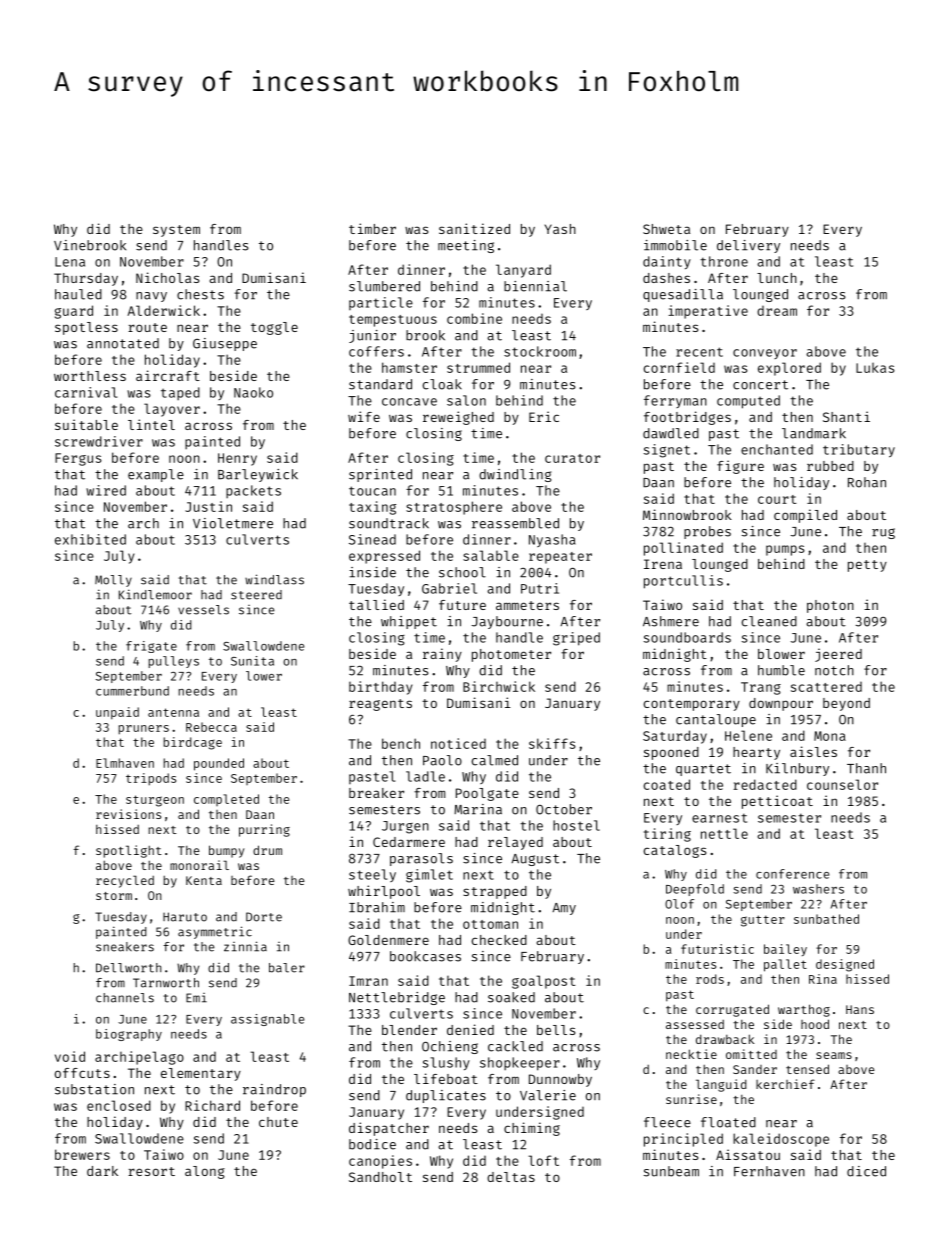 The image size is (952, 1233). I want to click on rubbed, so click(830, 466).
